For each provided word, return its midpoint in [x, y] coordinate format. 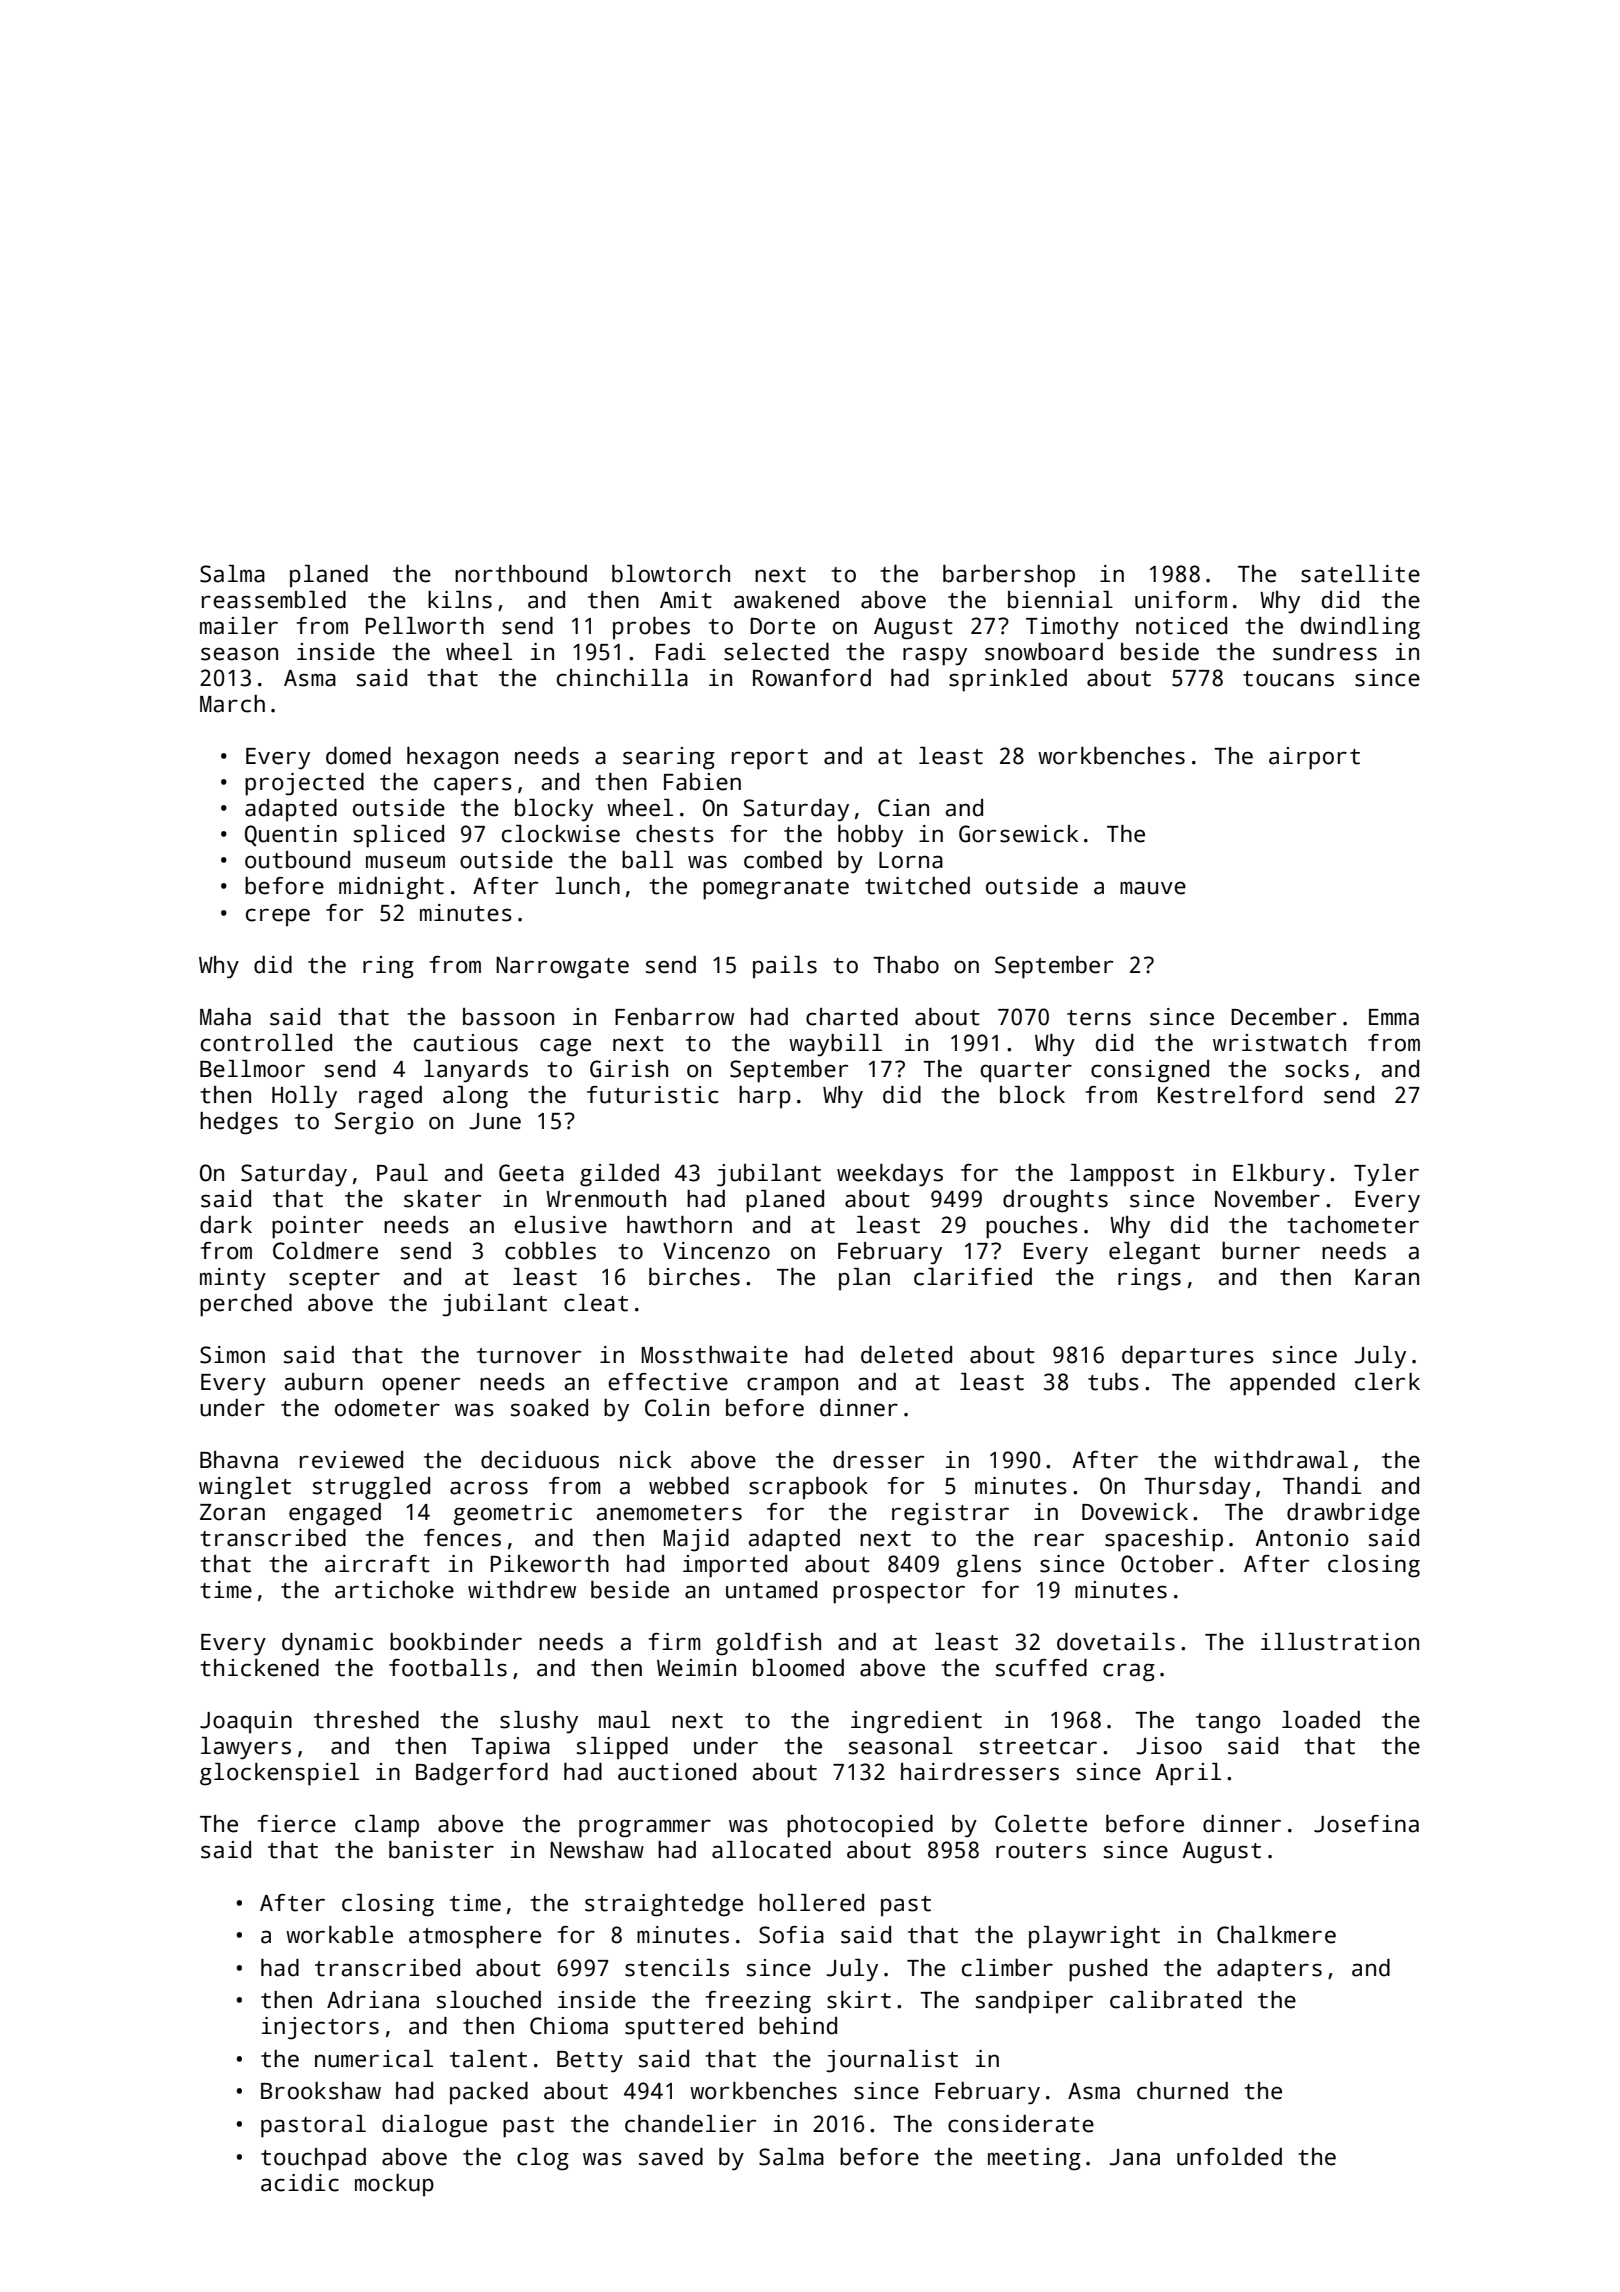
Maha [225, 1017]
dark [226, 1225]
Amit [686, 600]
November [1267, 1199]
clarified [973, 1277]
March [232, 704]
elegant [1154, 1253]
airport [1314, 758]
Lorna [911, 860]
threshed [366, 1720]
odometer [387, 1408]
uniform [1181, 600]
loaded [1321, 1720]
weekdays [890, 1175]
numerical [374, 2059]
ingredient [916, 1722]
